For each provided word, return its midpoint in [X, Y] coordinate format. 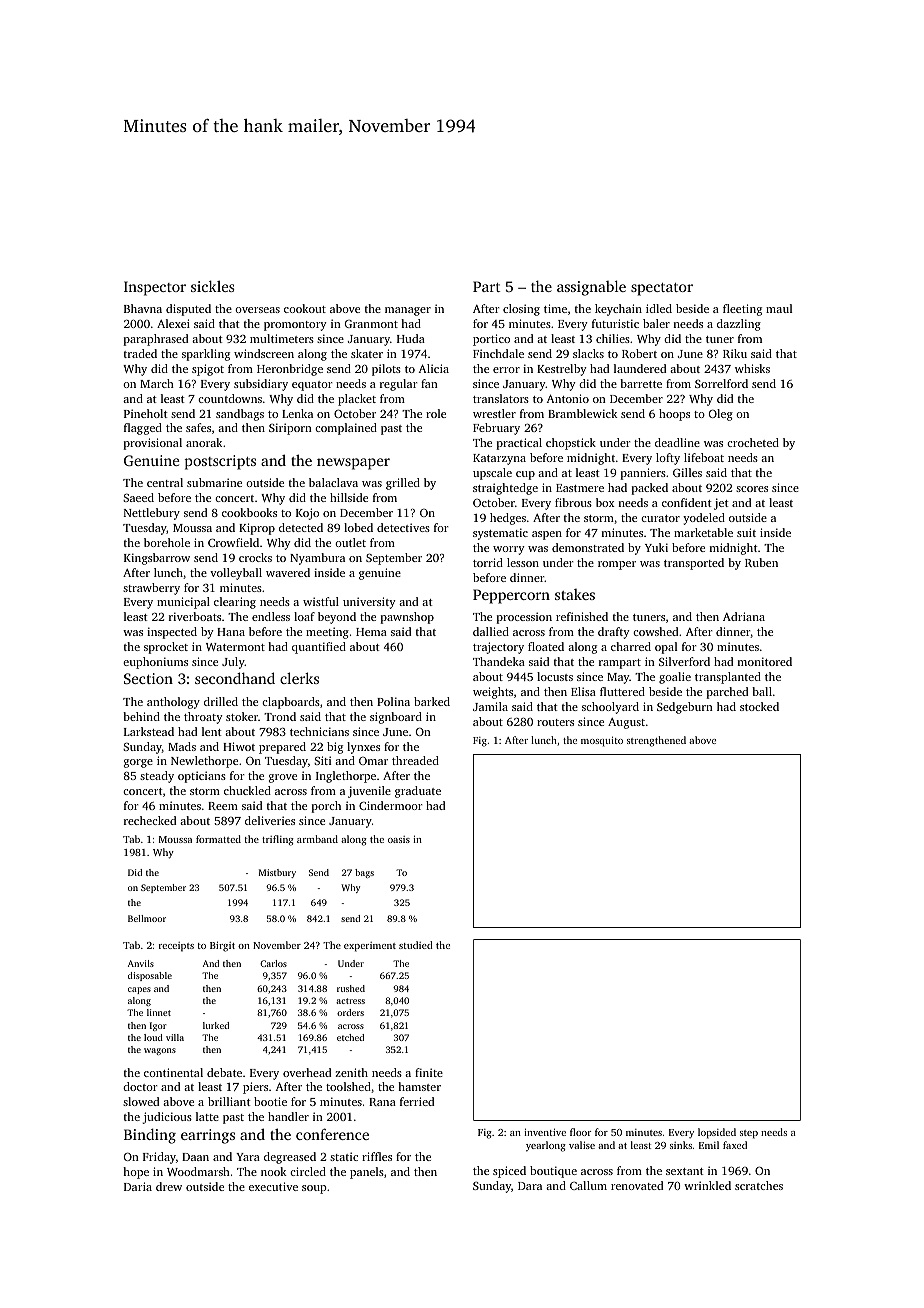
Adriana [744, 616]
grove [283, 778]
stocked [759, 706]
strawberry [151, 589]
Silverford [684, 661]
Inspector [155, 288]
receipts [176, 947]
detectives [403, 527]
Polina [393, 701]
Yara [248, 1157]
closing [521, 310]
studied [416, 945]
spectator [662, 289]
